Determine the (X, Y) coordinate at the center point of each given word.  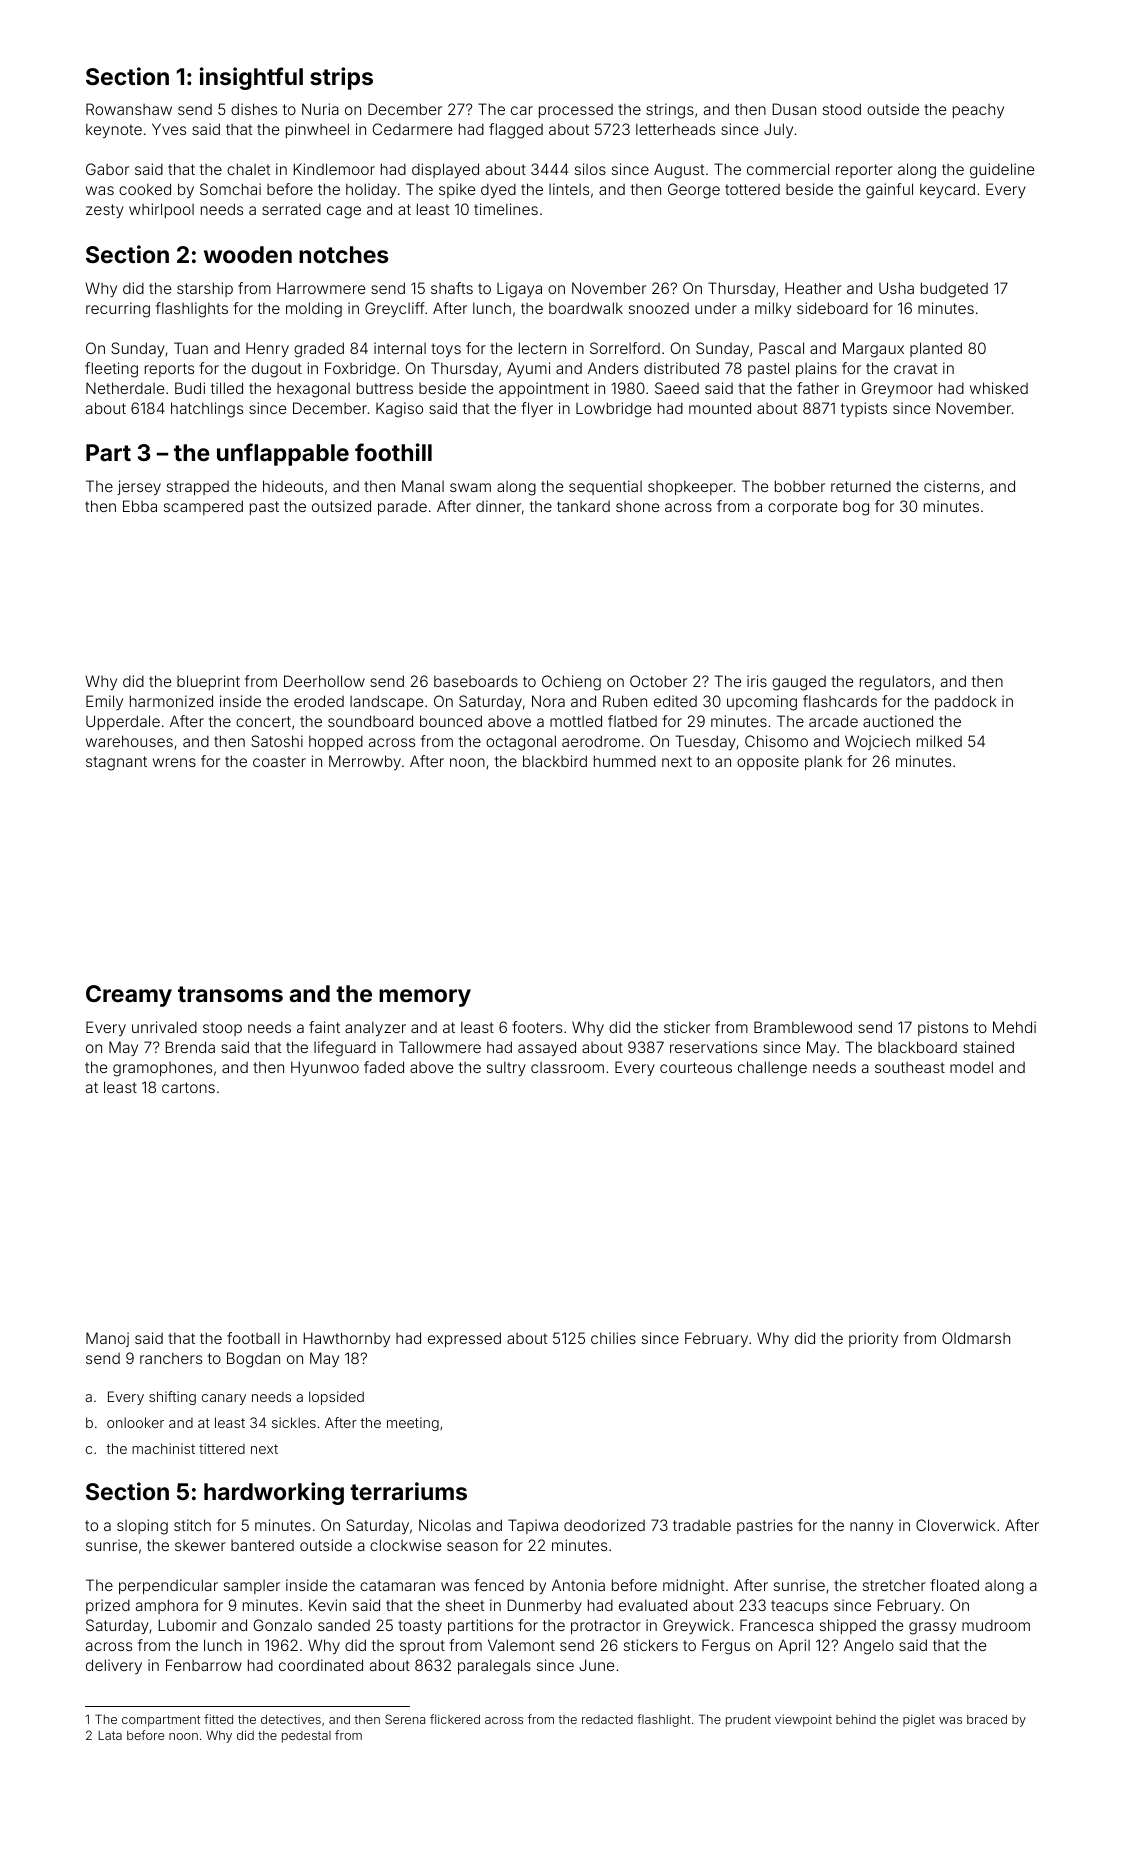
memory (425, 998)
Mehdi (1014, 1027)
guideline (1002, 171)
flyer (537, 409)
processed (576, 111)
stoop (222, 1029)
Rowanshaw (129, 109)
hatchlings (207, 410)
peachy (978, 111)
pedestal (306, 1737)
